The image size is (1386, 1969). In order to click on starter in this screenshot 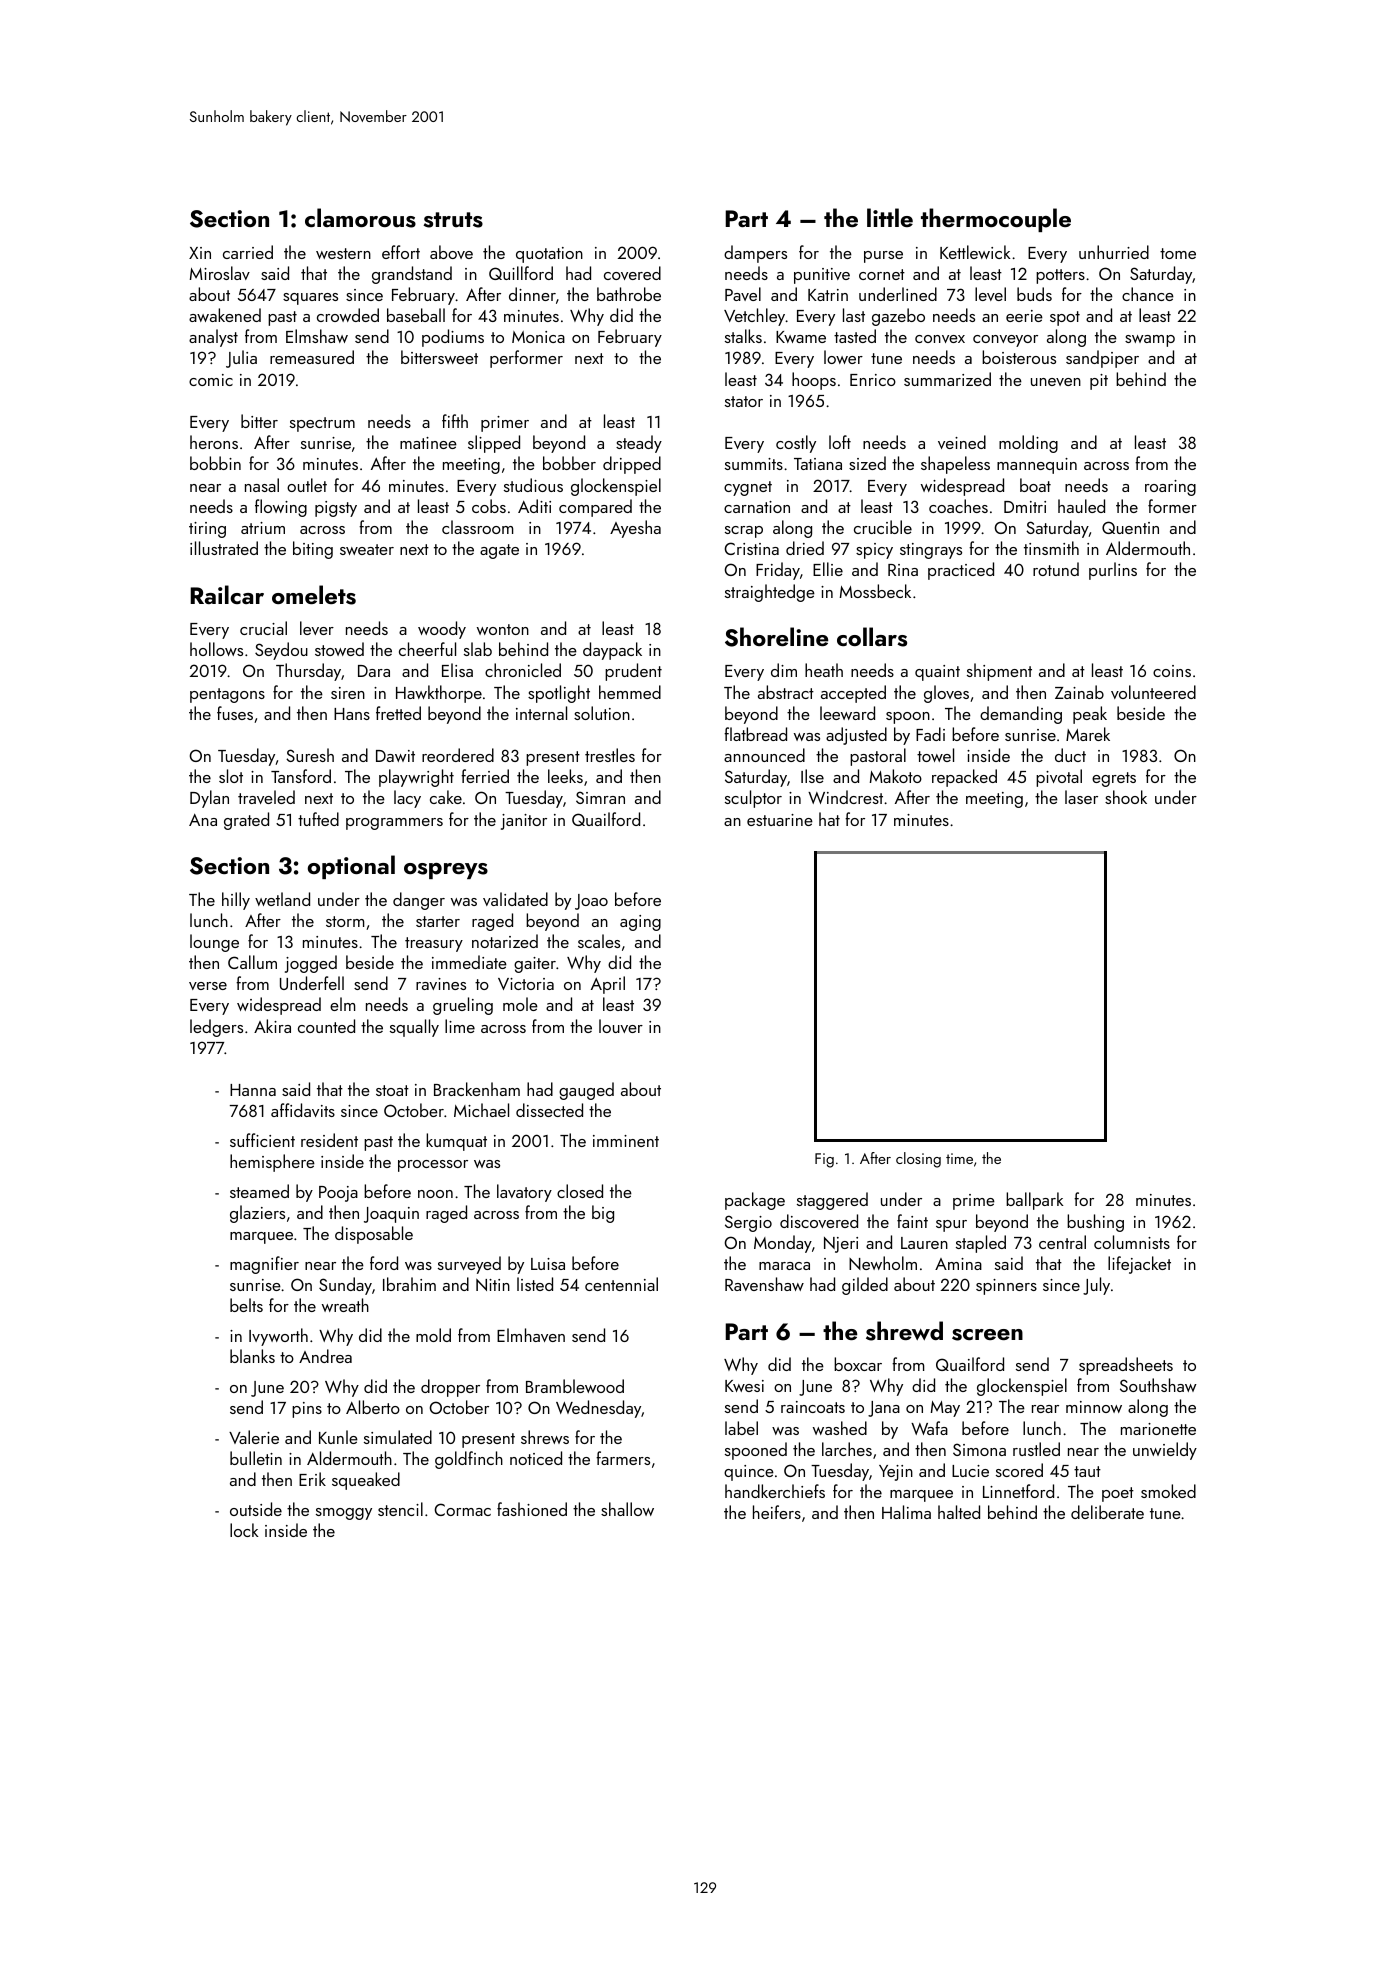, I will do `click(438, 921)`.
